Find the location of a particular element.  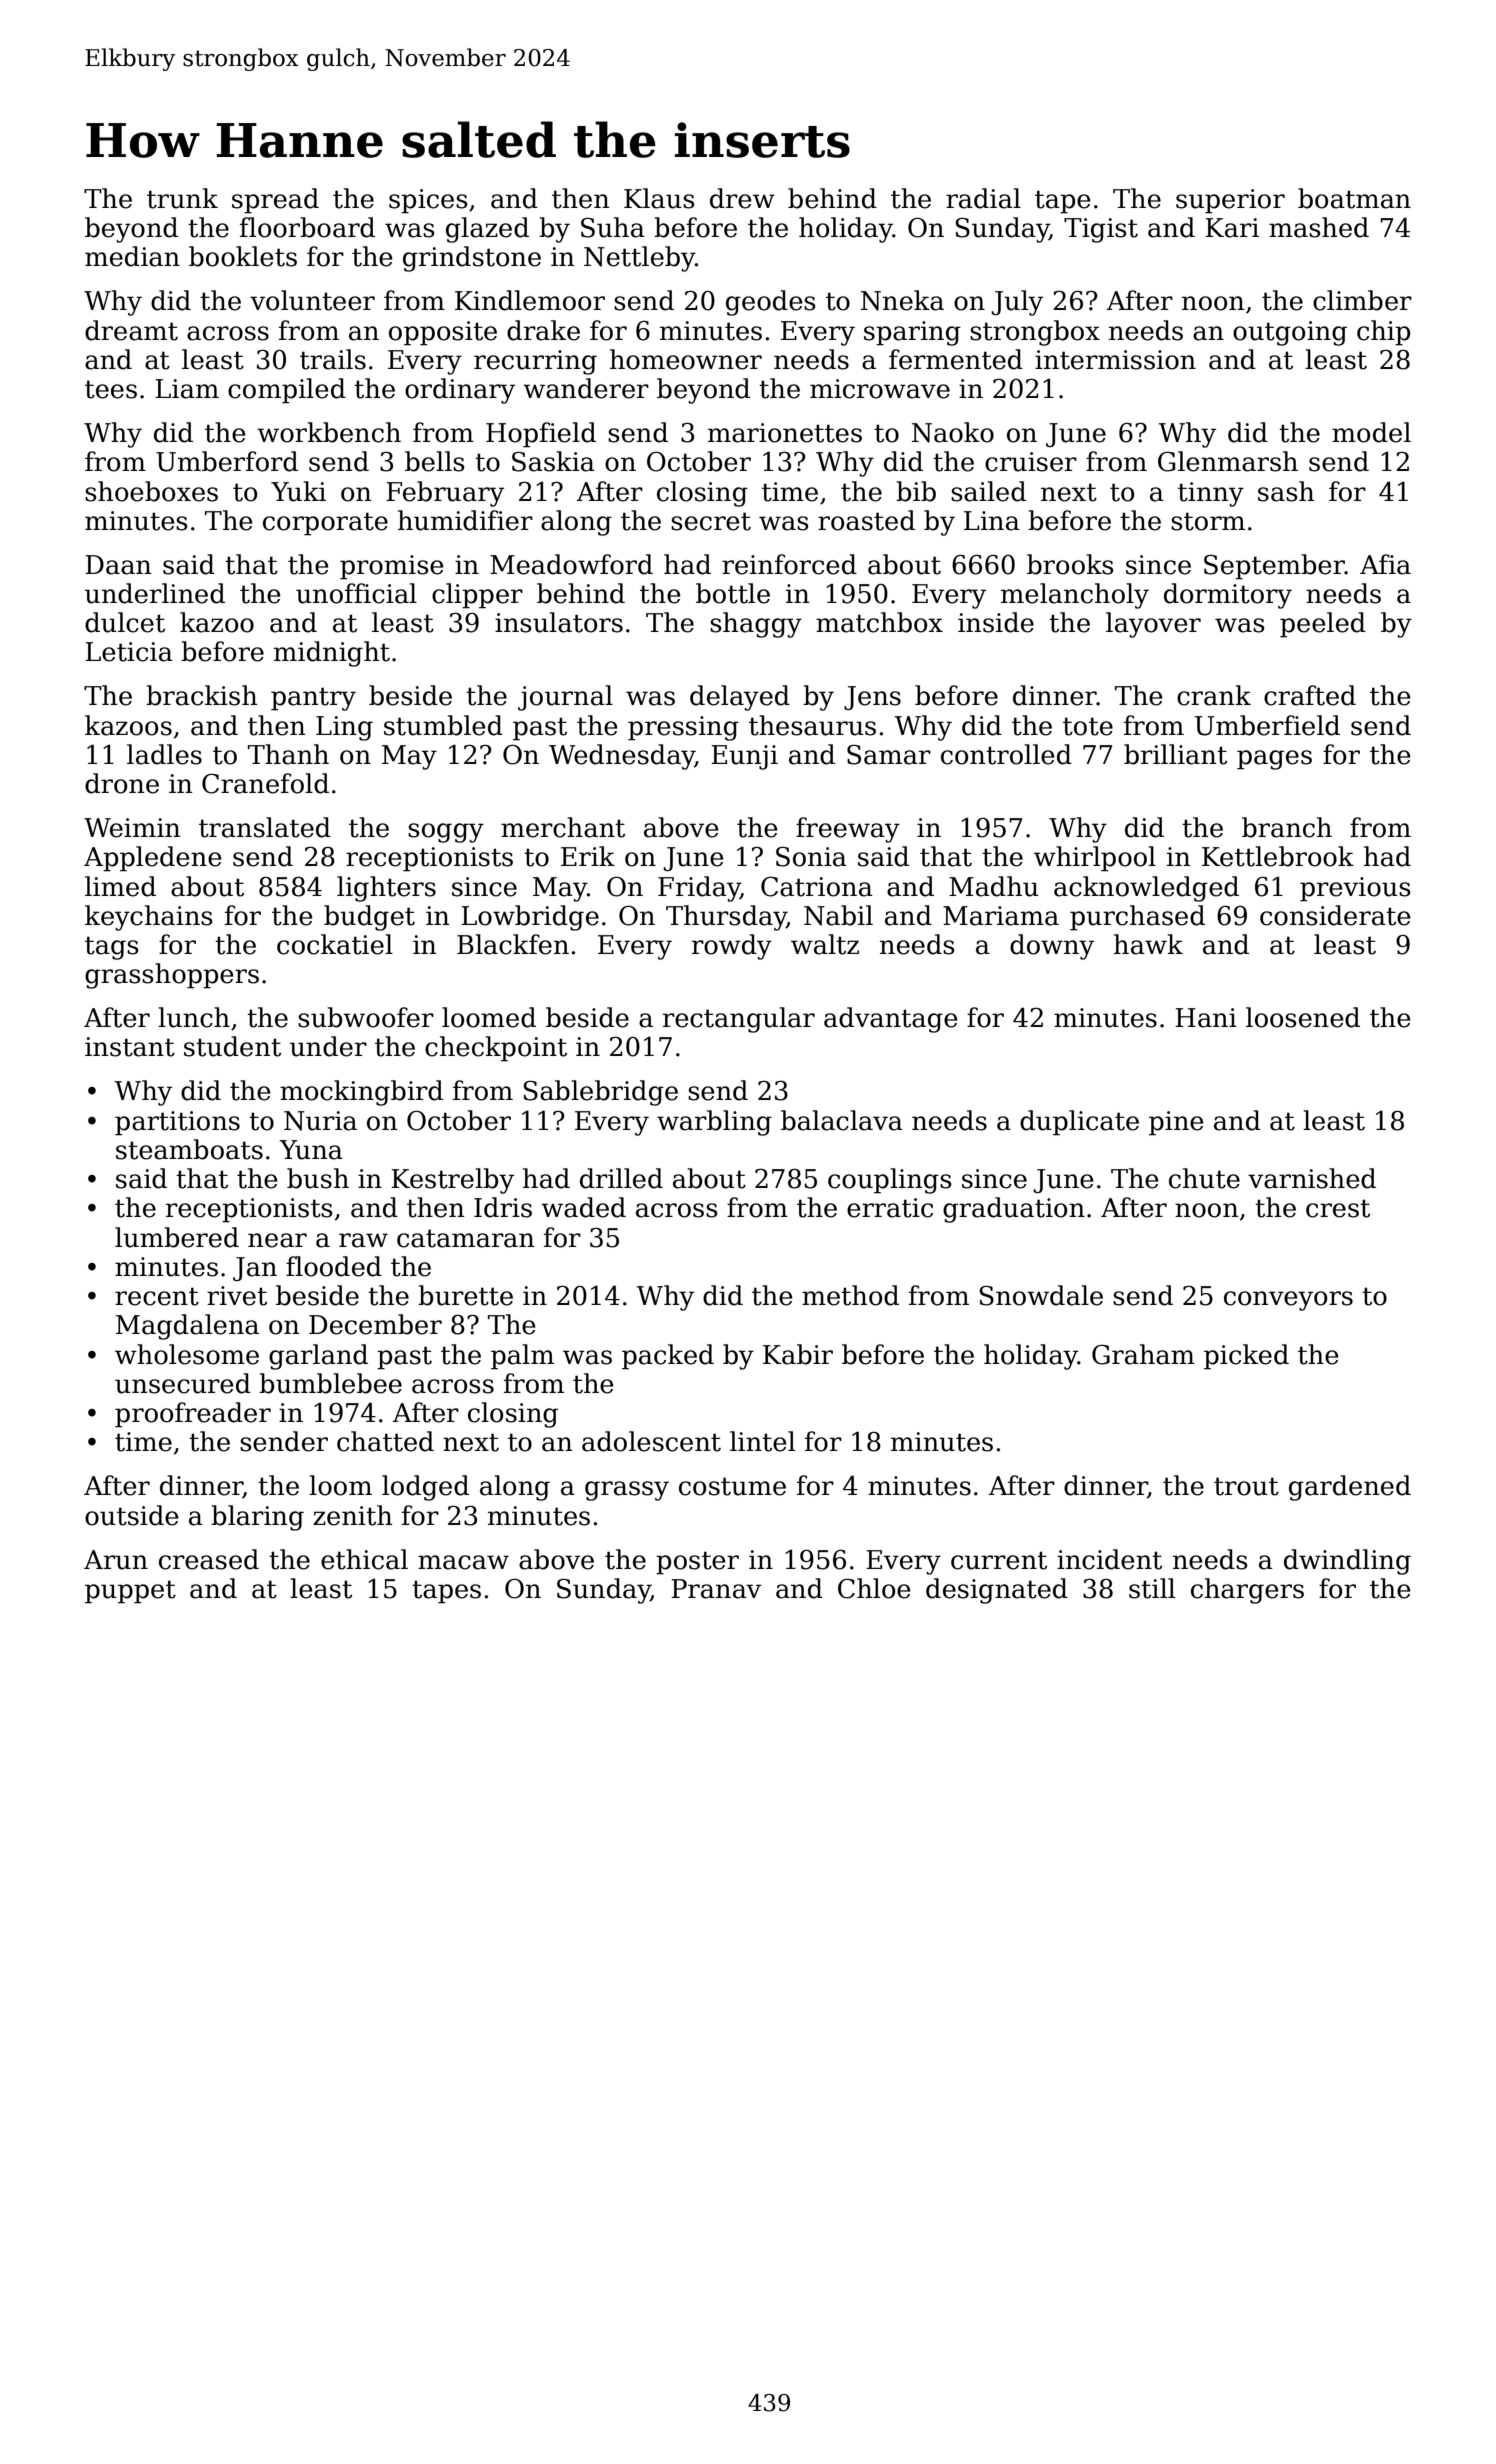

rivet is located at coordinates (237, 1296).
